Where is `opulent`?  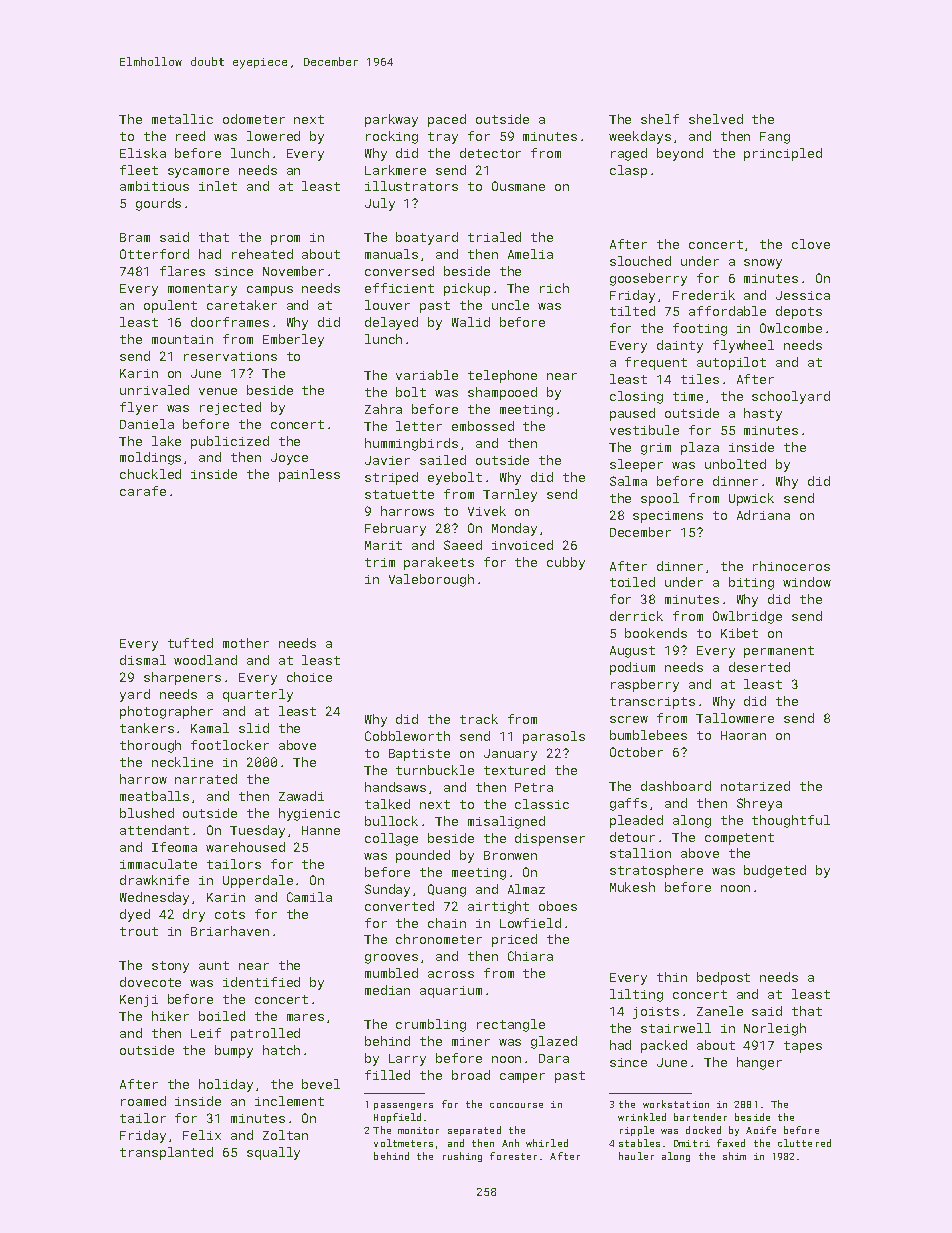 opulent is located at coordinates (170, 306).
